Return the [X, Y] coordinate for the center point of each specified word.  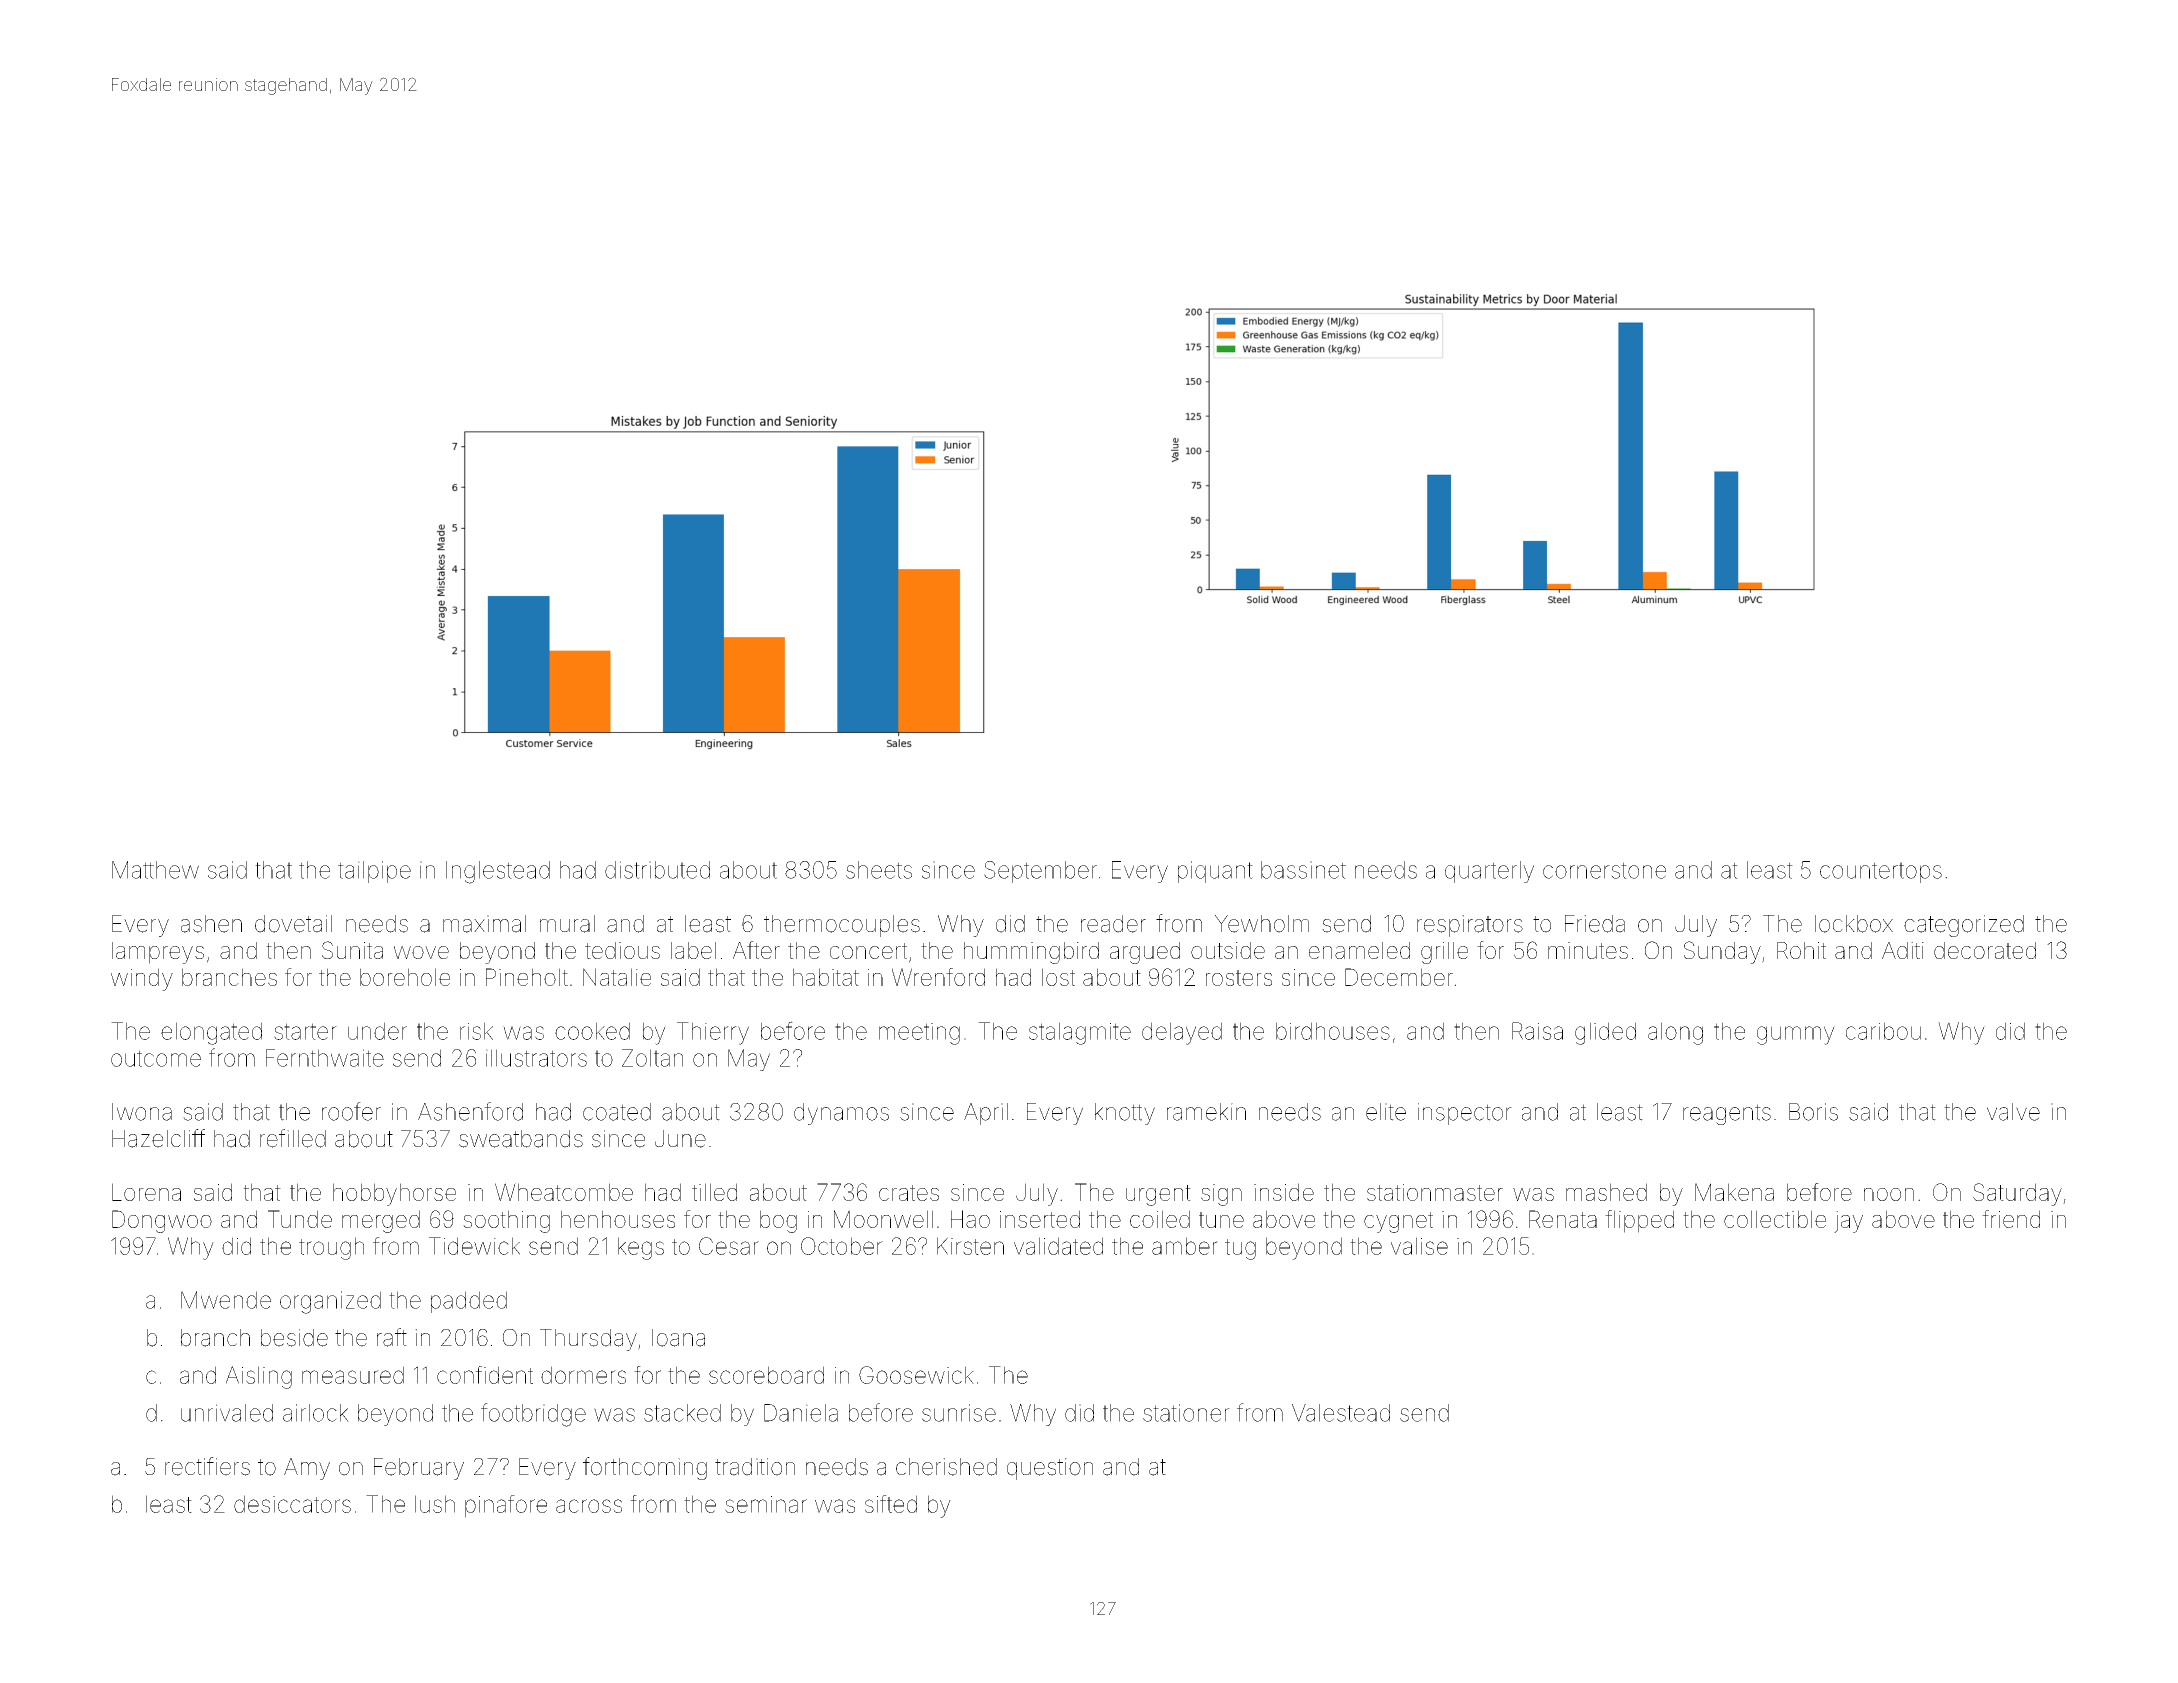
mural [567, 924]
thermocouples [842, 926]
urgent [1158, 1195]
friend [2011, 1219]
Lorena [146, 1192]
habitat [826, 977]
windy [142, 979]
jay [1848, 1222]
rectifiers [207, 1466]
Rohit [1801, 950]
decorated [1985, 950]
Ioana [678, 1338]
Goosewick [916, 1375]
